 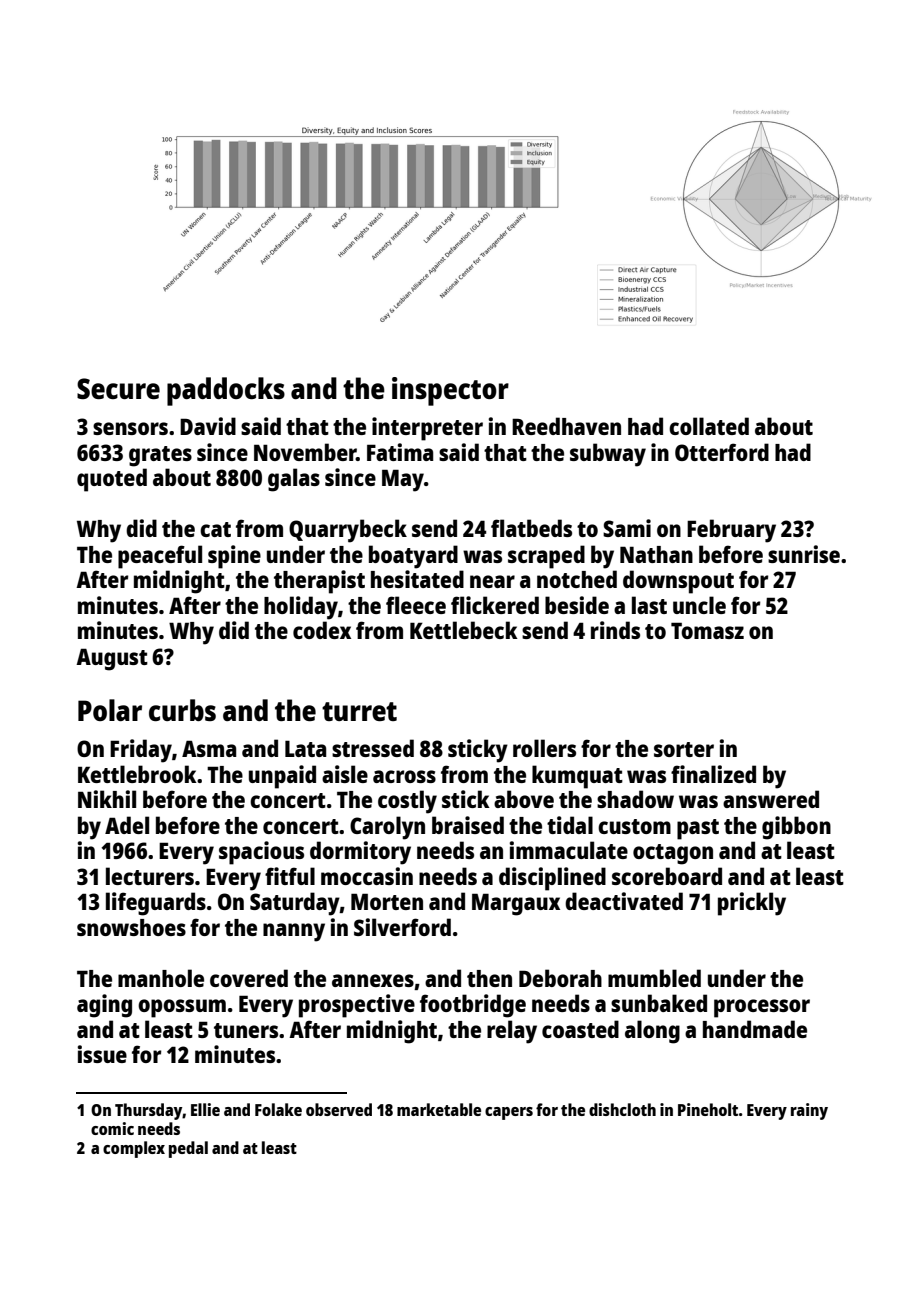 I want to click on grates, so click(x=160, y=456).
